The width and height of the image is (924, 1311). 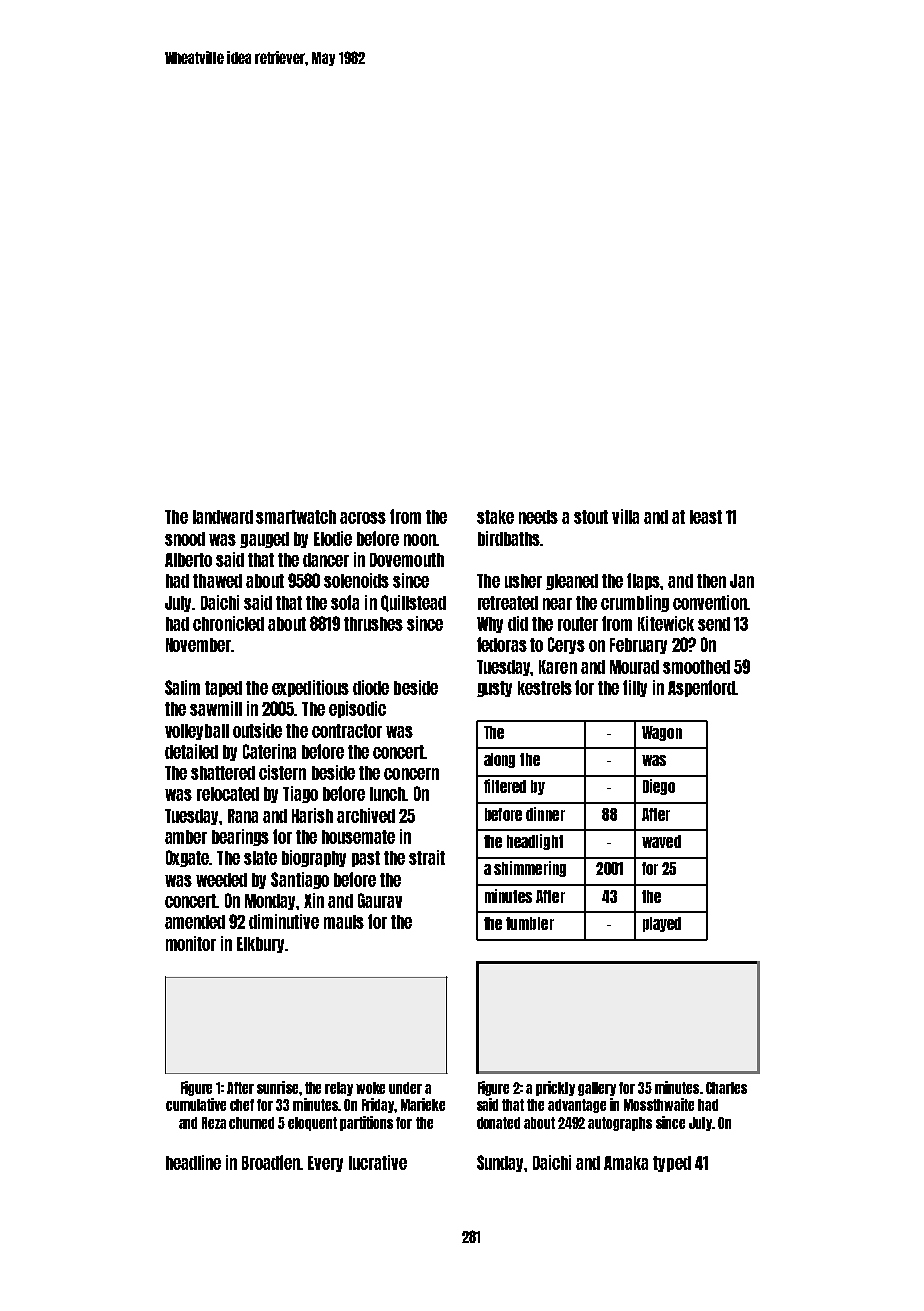 What do you see at coordinates (197, 732) in the image?
I see `volleyball` at bounding box center [197, 732].
